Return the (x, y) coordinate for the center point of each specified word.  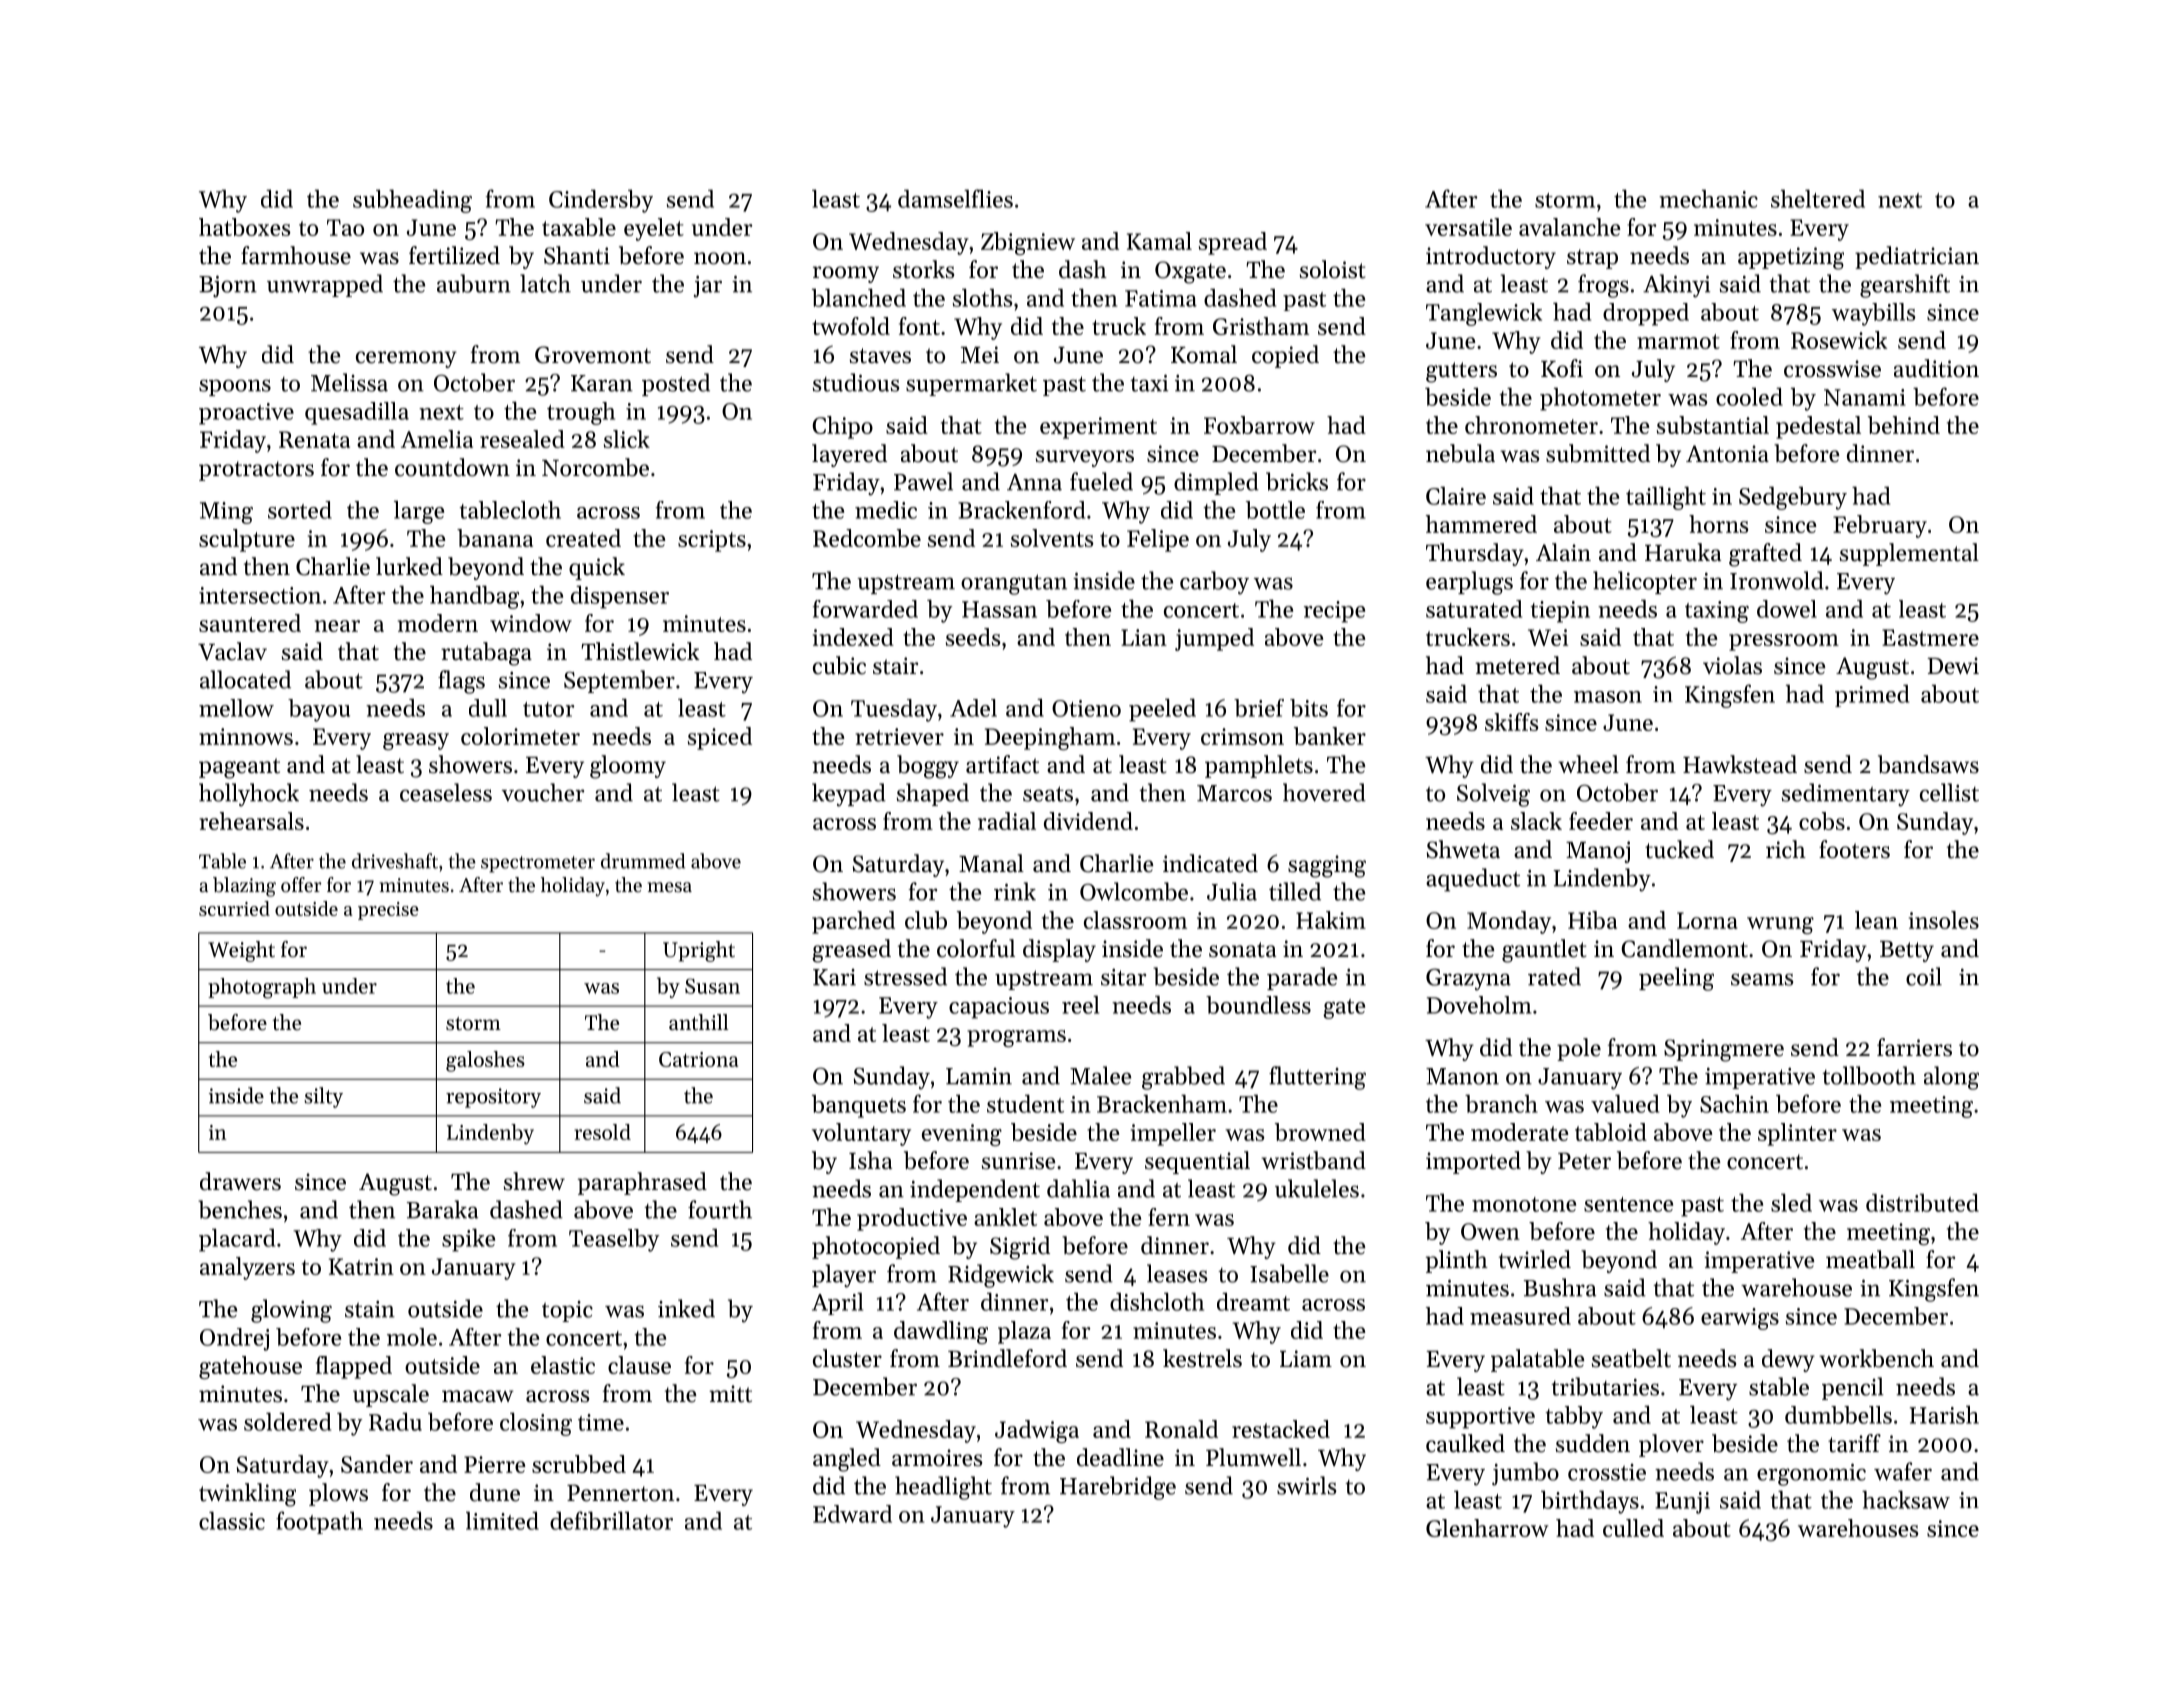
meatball (1870, 1259)
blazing (244, 887)
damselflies (955, 198)
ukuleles (1317, 1188)
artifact (1002, 764)
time (601, 1422)
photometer (1600, 399)
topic (567, 1311)
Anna (1034, 482)
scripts (712, 541)
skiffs (1512, 722)
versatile (1468, 227)
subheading (412, 201)
